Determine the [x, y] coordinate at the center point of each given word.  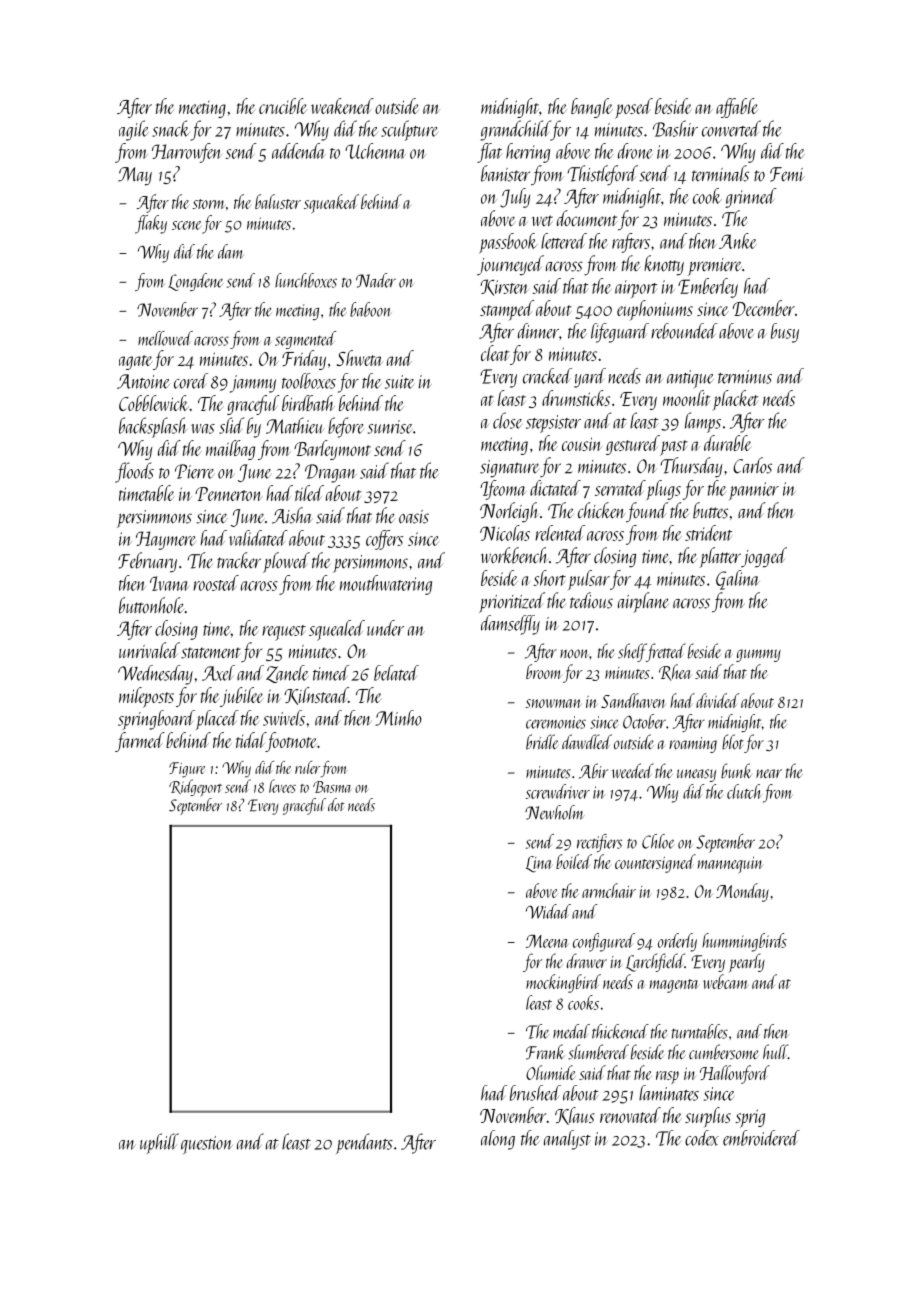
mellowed [165, 338]
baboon [371, 309]
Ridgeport [195, 788]
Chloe [658, 841]
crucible [283, 106]
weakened [342, 106]
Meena [547, 941]
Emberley [708, 288]
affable [737, 108]
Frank [545, 1052]
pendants [364, 1143]
